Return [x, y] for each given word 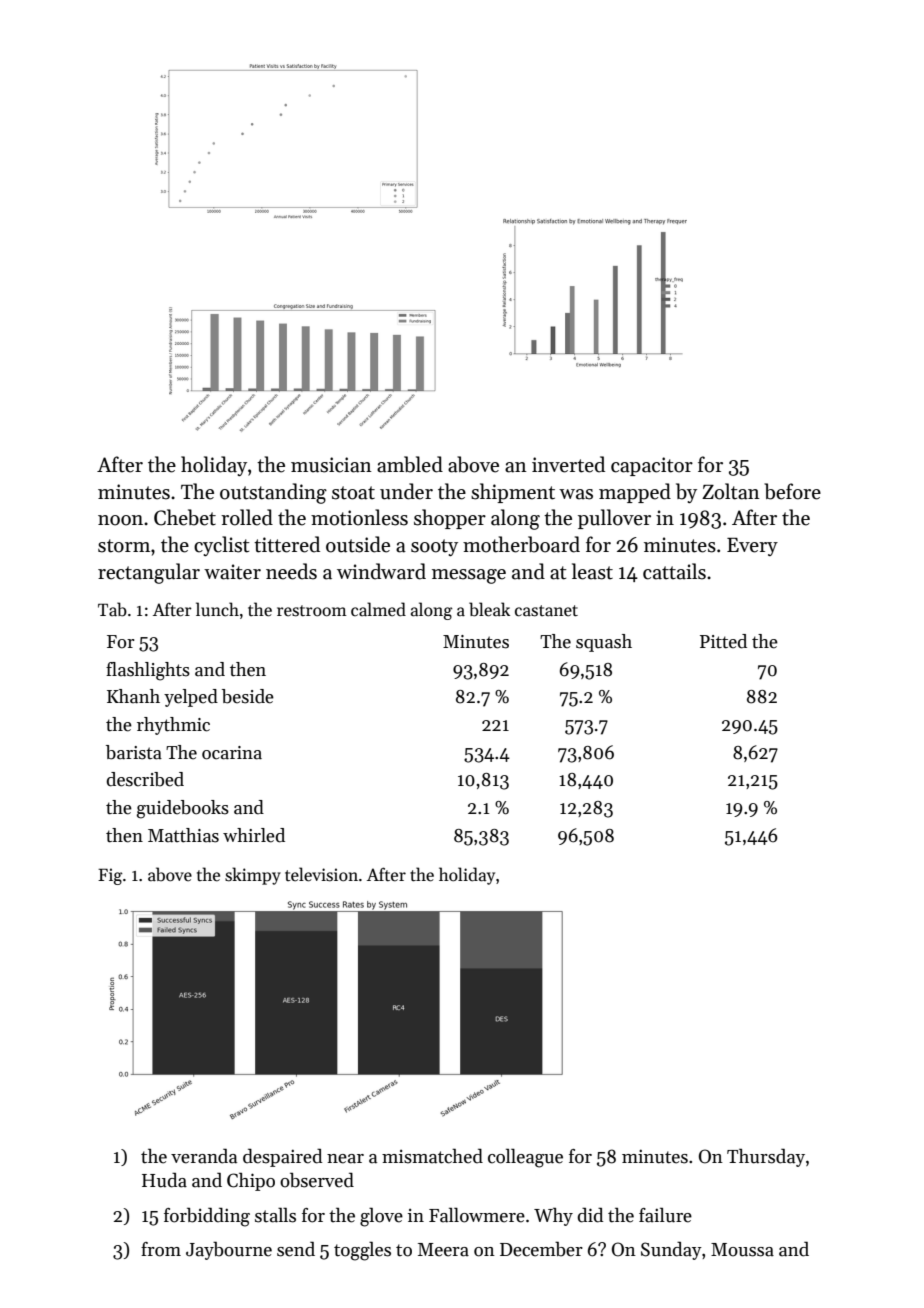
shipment [513, 493]
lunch [217, 609]
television [321, 874]
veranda [204, 1156]
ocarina [232, 753]
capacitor [652, 466]
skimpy [253, 876]
